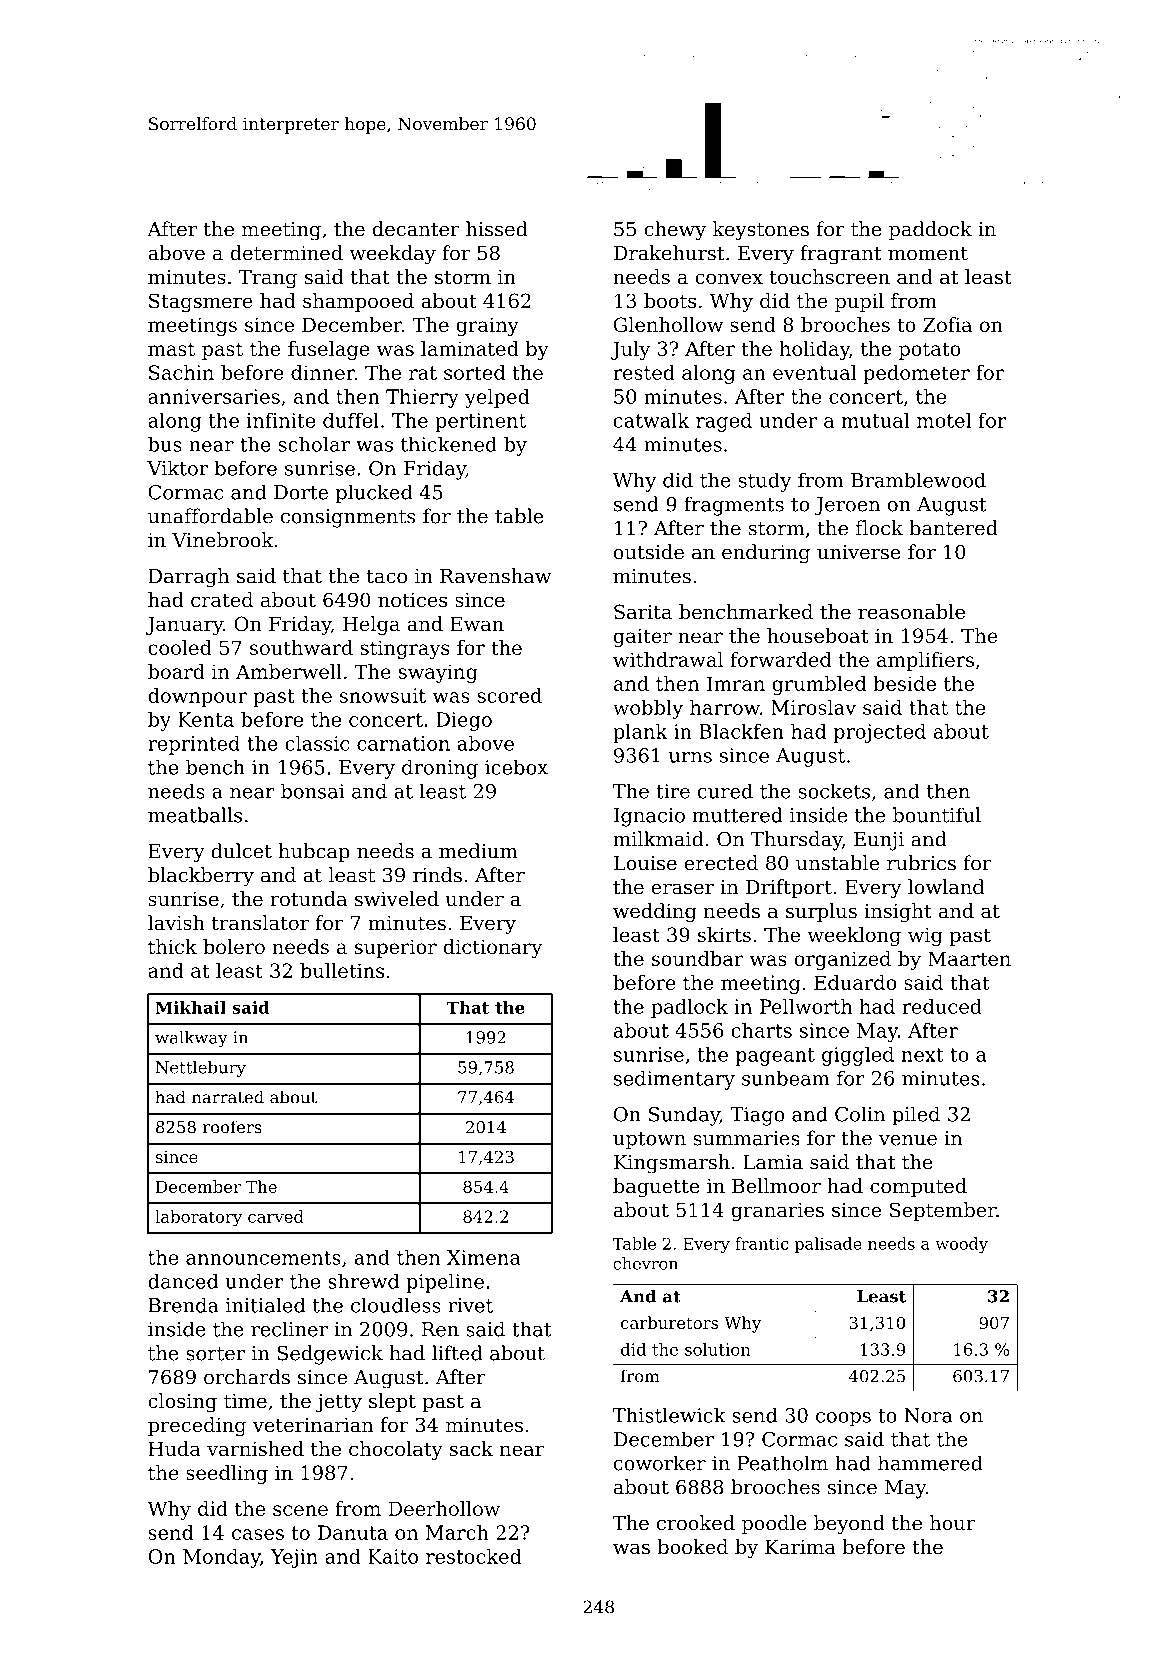 Image resolution: width=1165 pixels, height=1654 pixels. I want to click on booked, so click(692, 1547).
